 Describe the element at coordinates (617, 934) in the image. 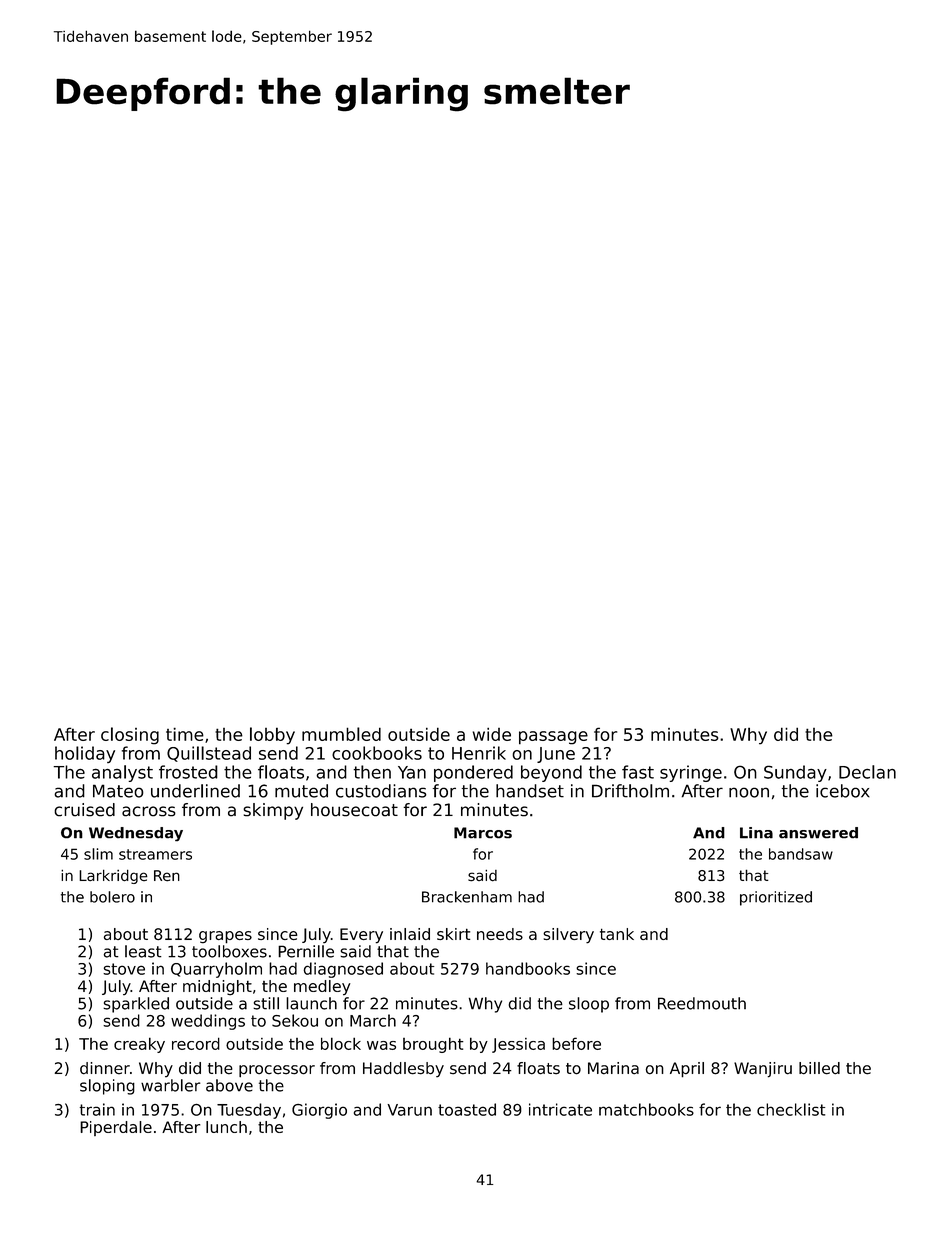

I see `tank` at that location.
